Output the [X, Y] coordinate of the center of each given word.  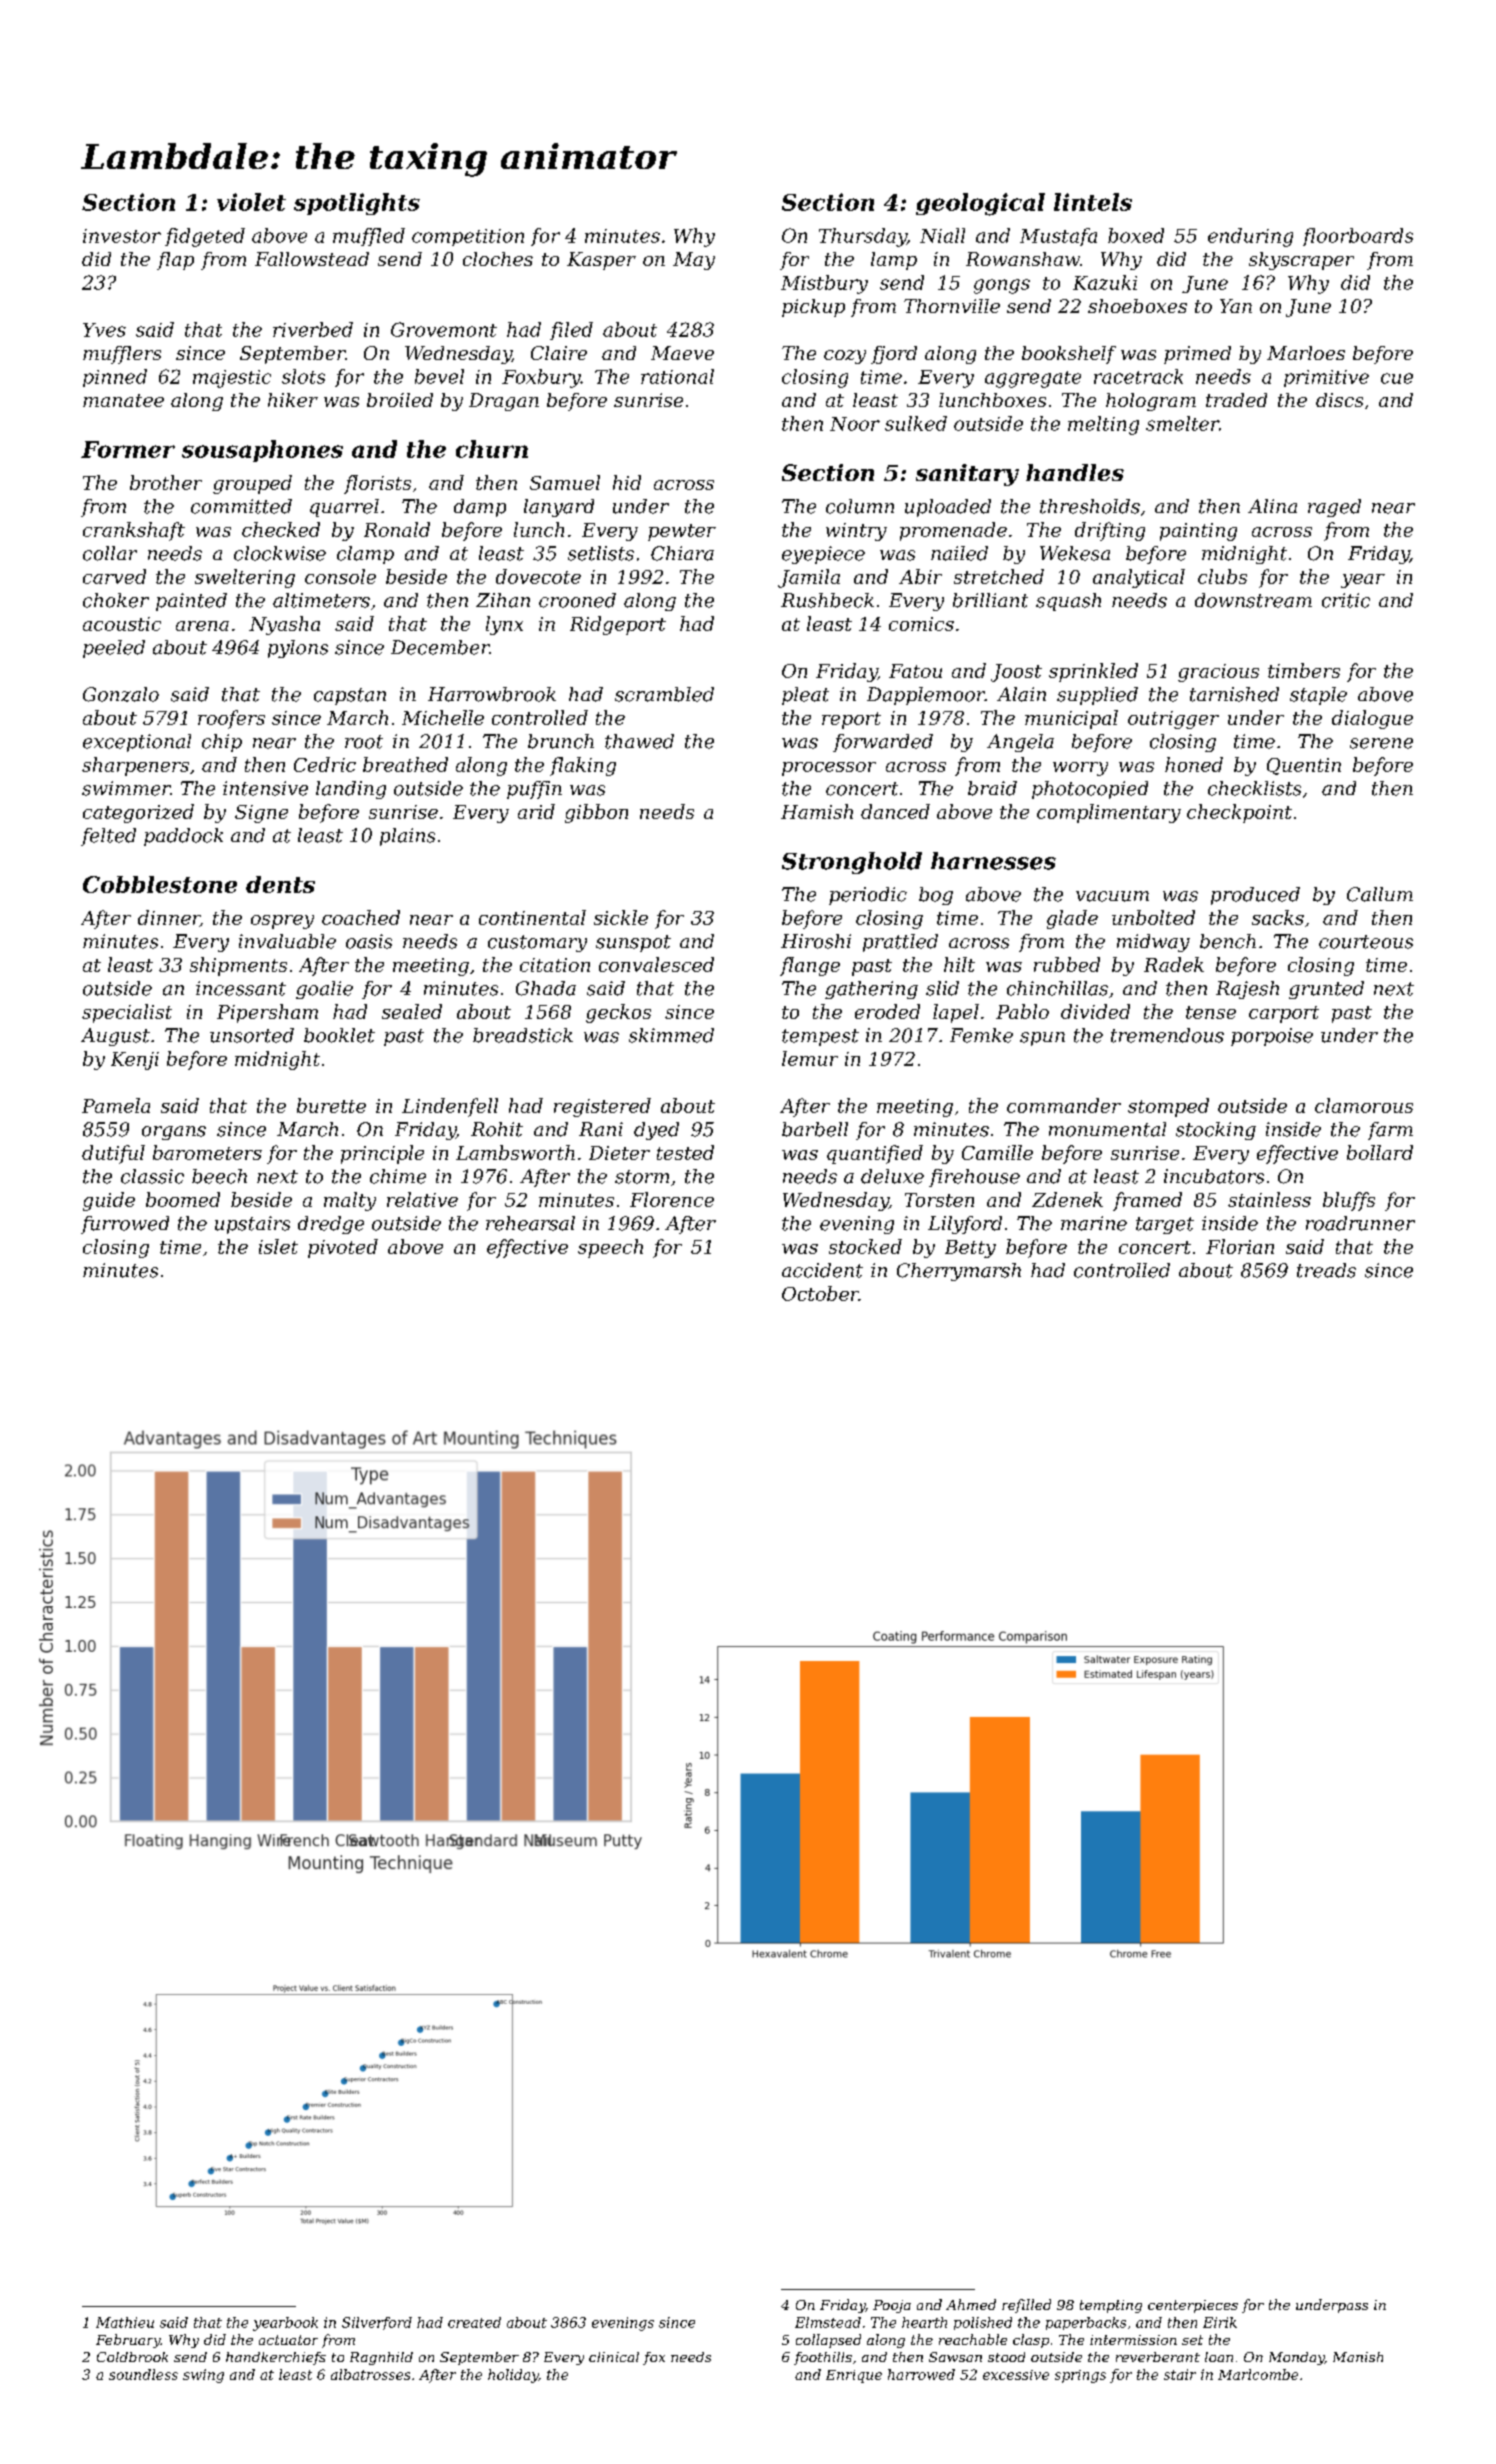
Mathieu [125, 2322]
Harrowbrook [492, 694]
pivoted [343, 1248]
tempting [1111, 2306]
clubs [1222, 576]
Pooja [892, 2306]
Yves [104, 330]
